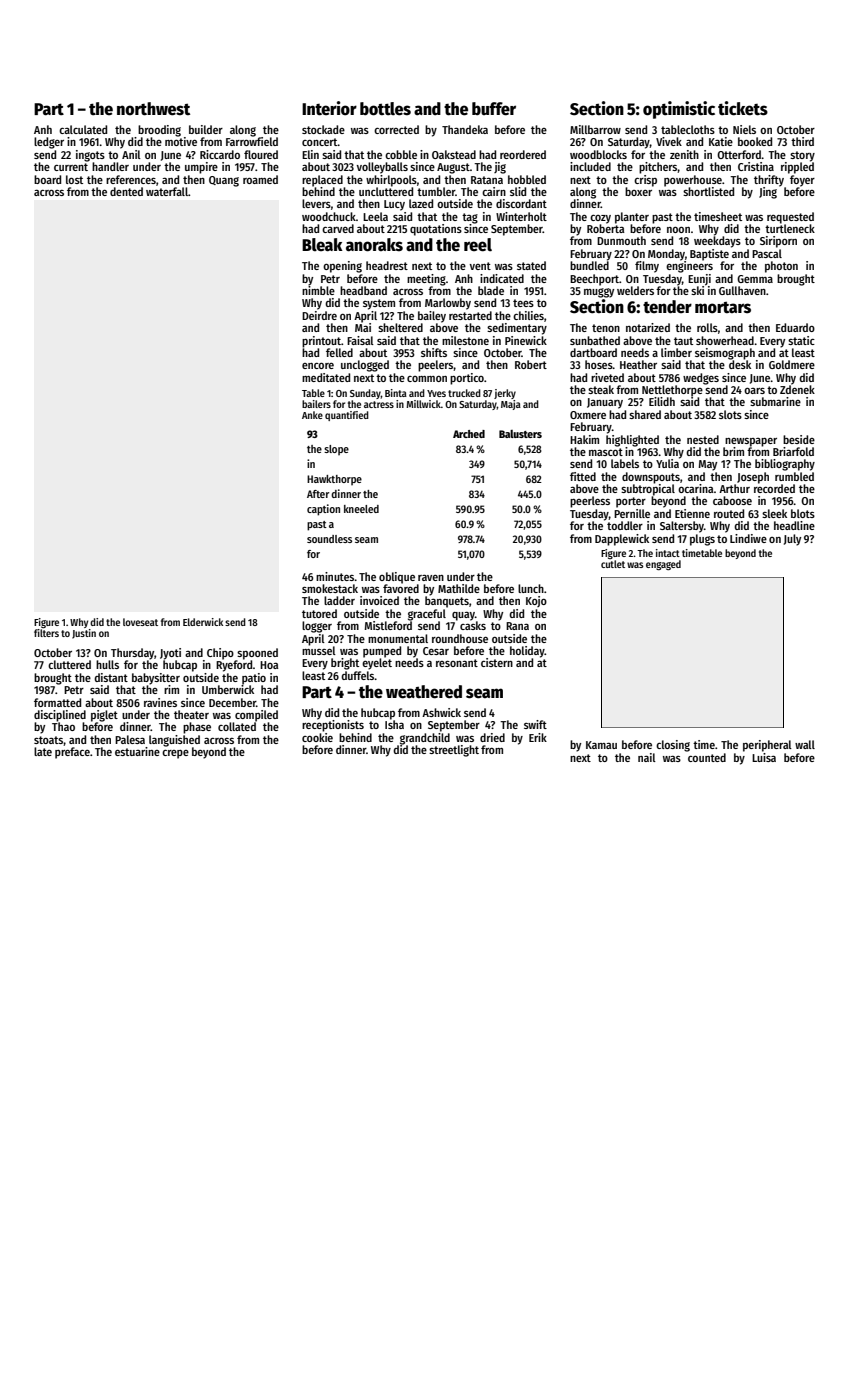 This screenshot has width=849, height=1400. What do you see at coordinates (523, 154) in the screenshot?
I see `reordered` at bounding box center [523, 154].
